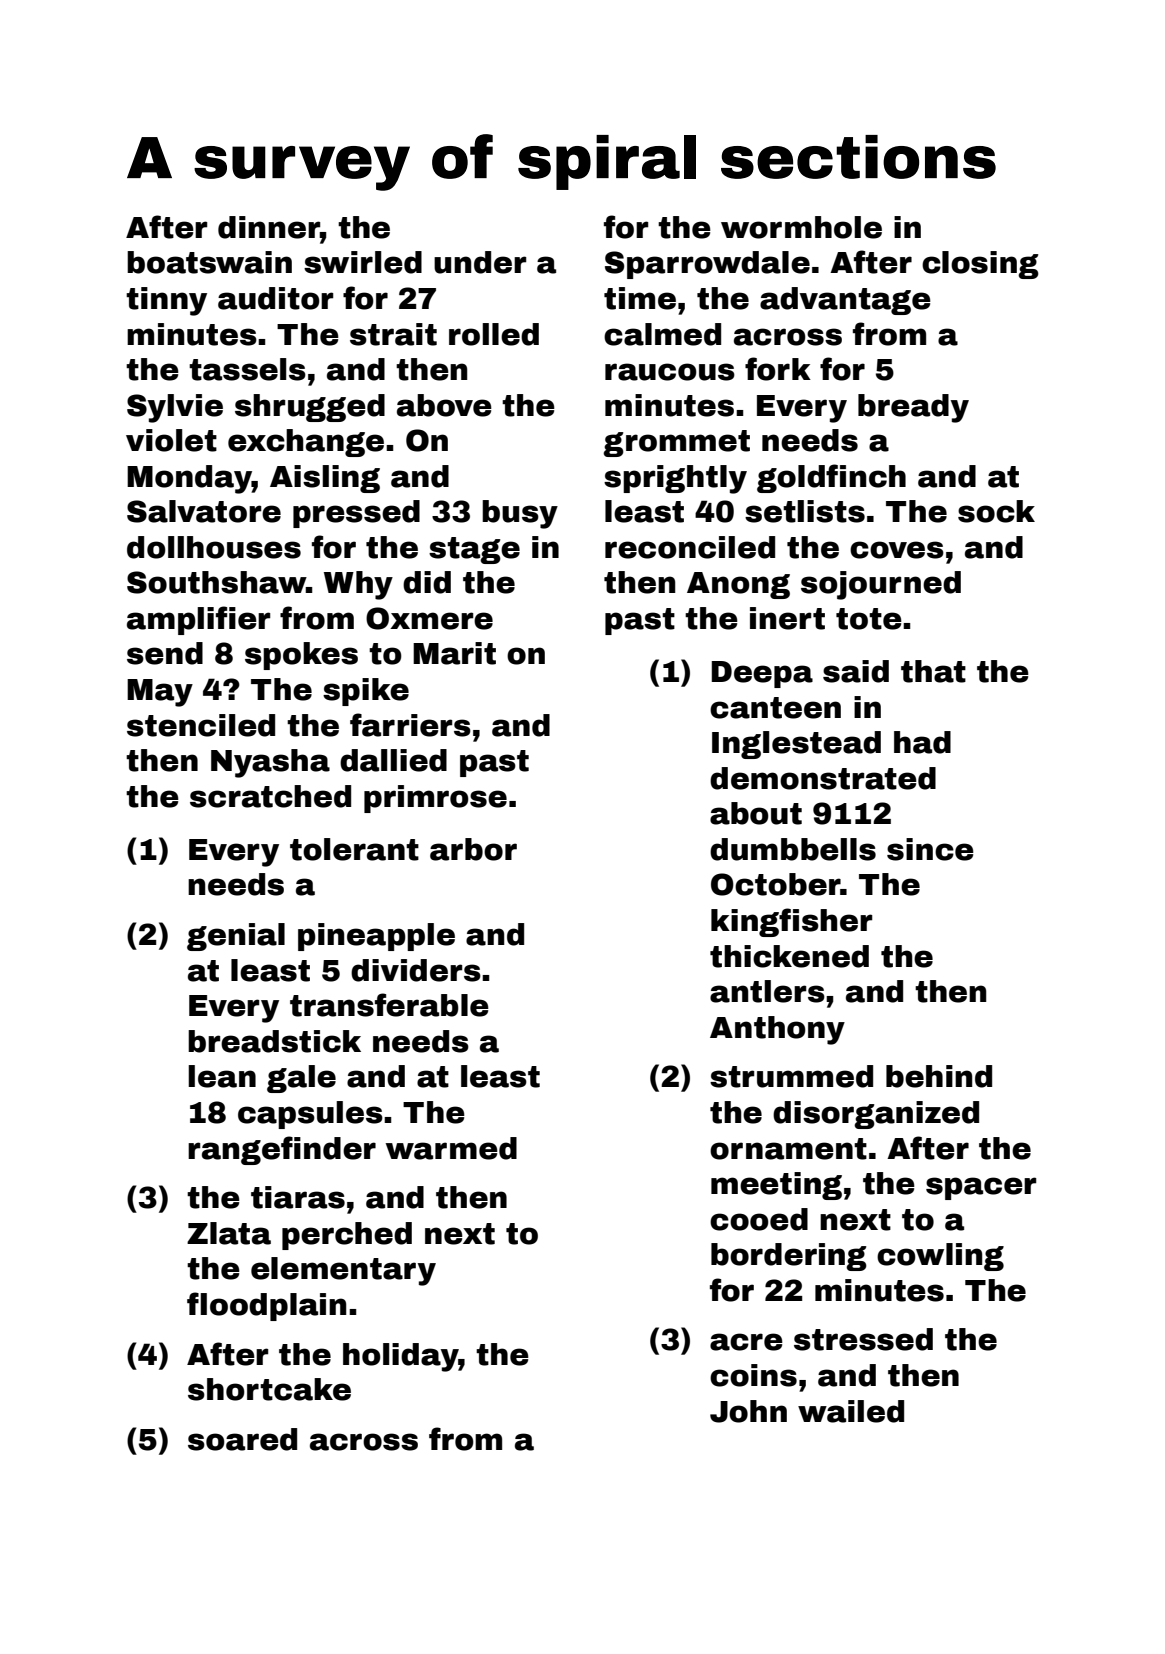 The width and height of the screenshot is (1165, 1654). What do you see at coordinates (222, 1076) in the screenshot?
I see `lean` at bounding box center [222, 1076].
